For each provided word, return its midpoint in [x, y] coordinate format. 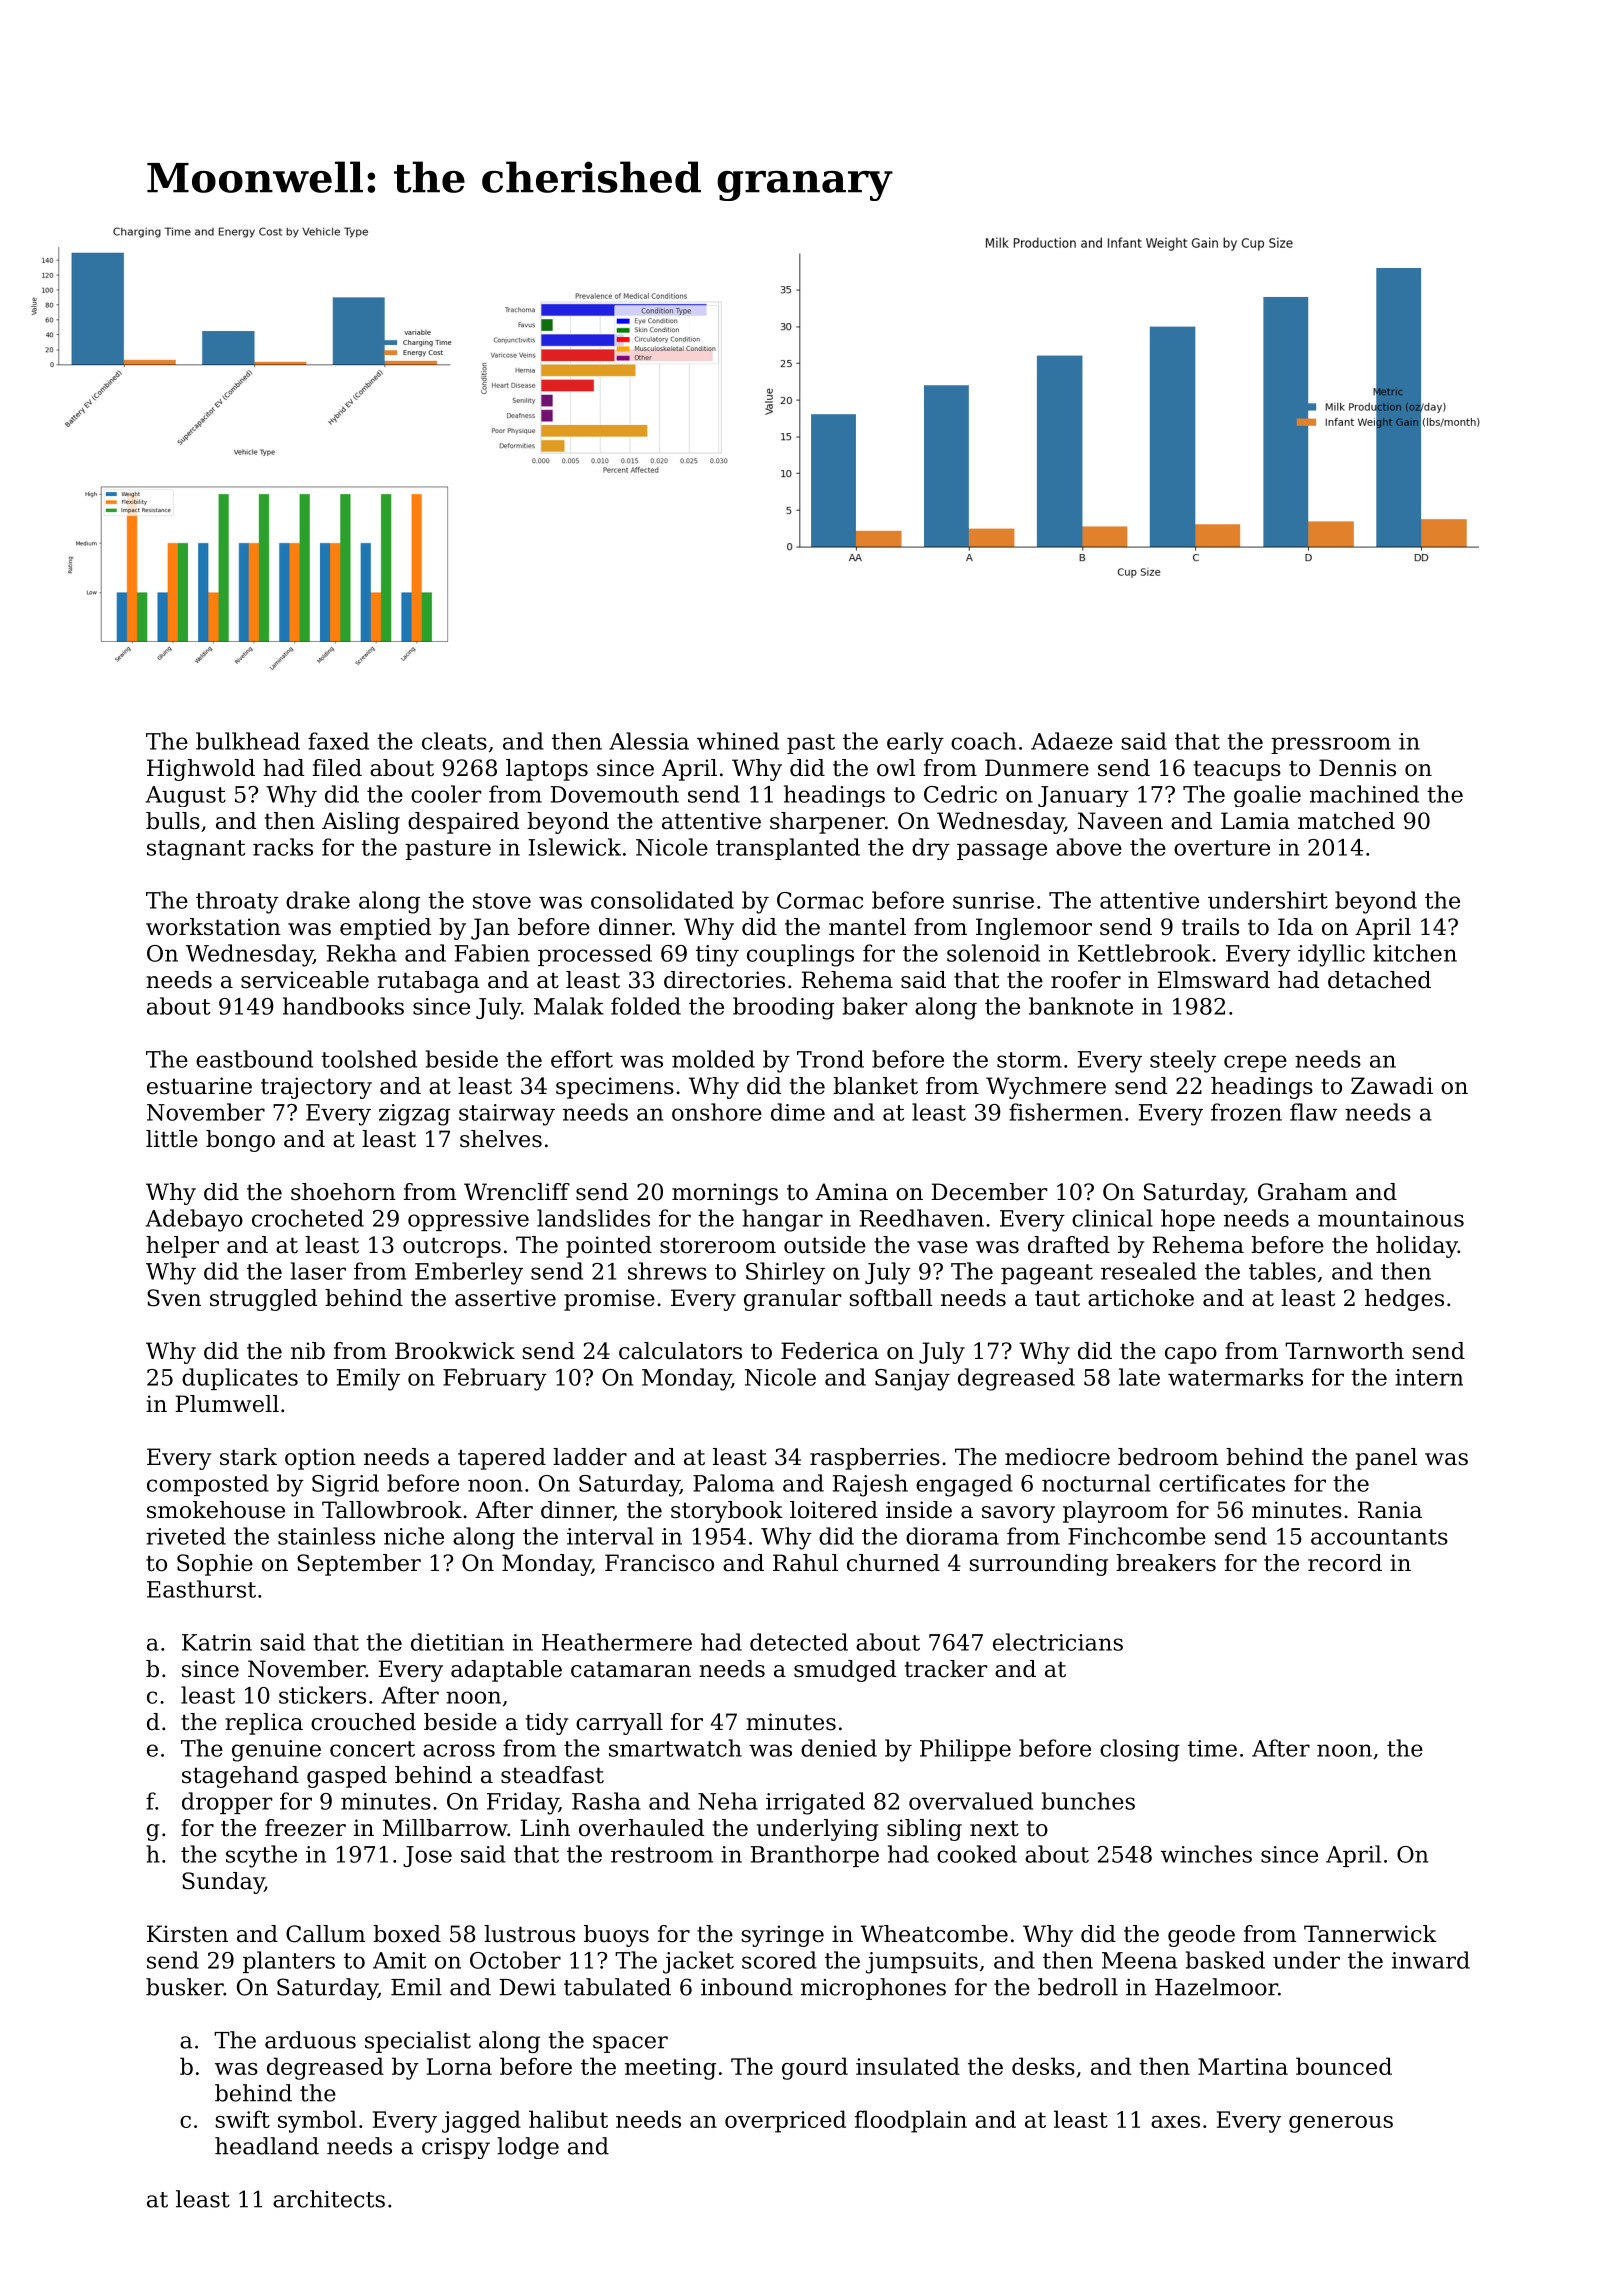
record [1345, 1563]
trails [1210, 927]
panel [1386, 1459]
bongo [240, 1141]
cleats [454, 741]
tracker [946, 1669]
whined [738, 741]
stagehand [240, 1777]
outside [825, 1245]
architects [329, 2199]
